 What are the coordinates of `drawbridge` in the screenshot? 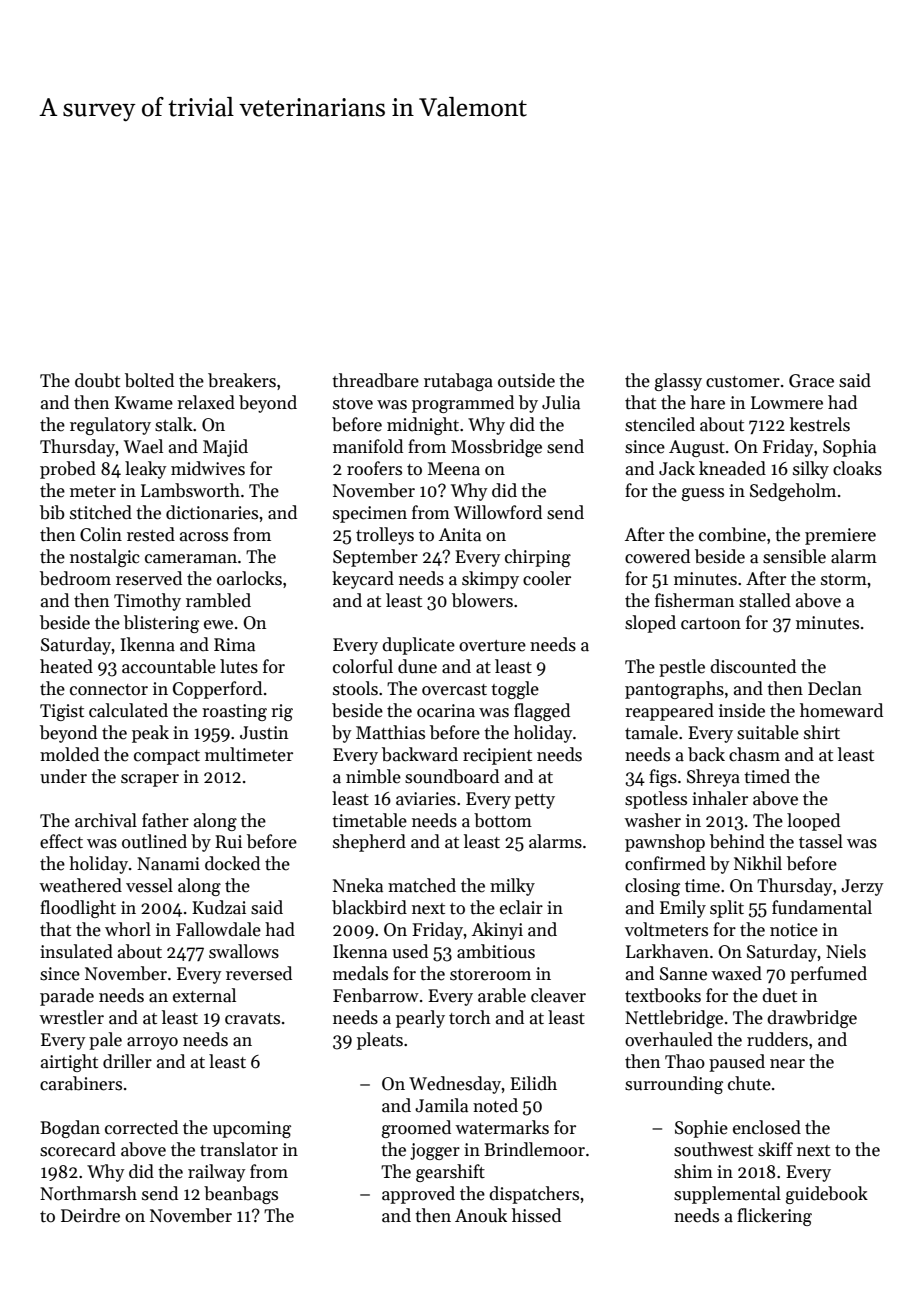 It's located at (812, 1019).
